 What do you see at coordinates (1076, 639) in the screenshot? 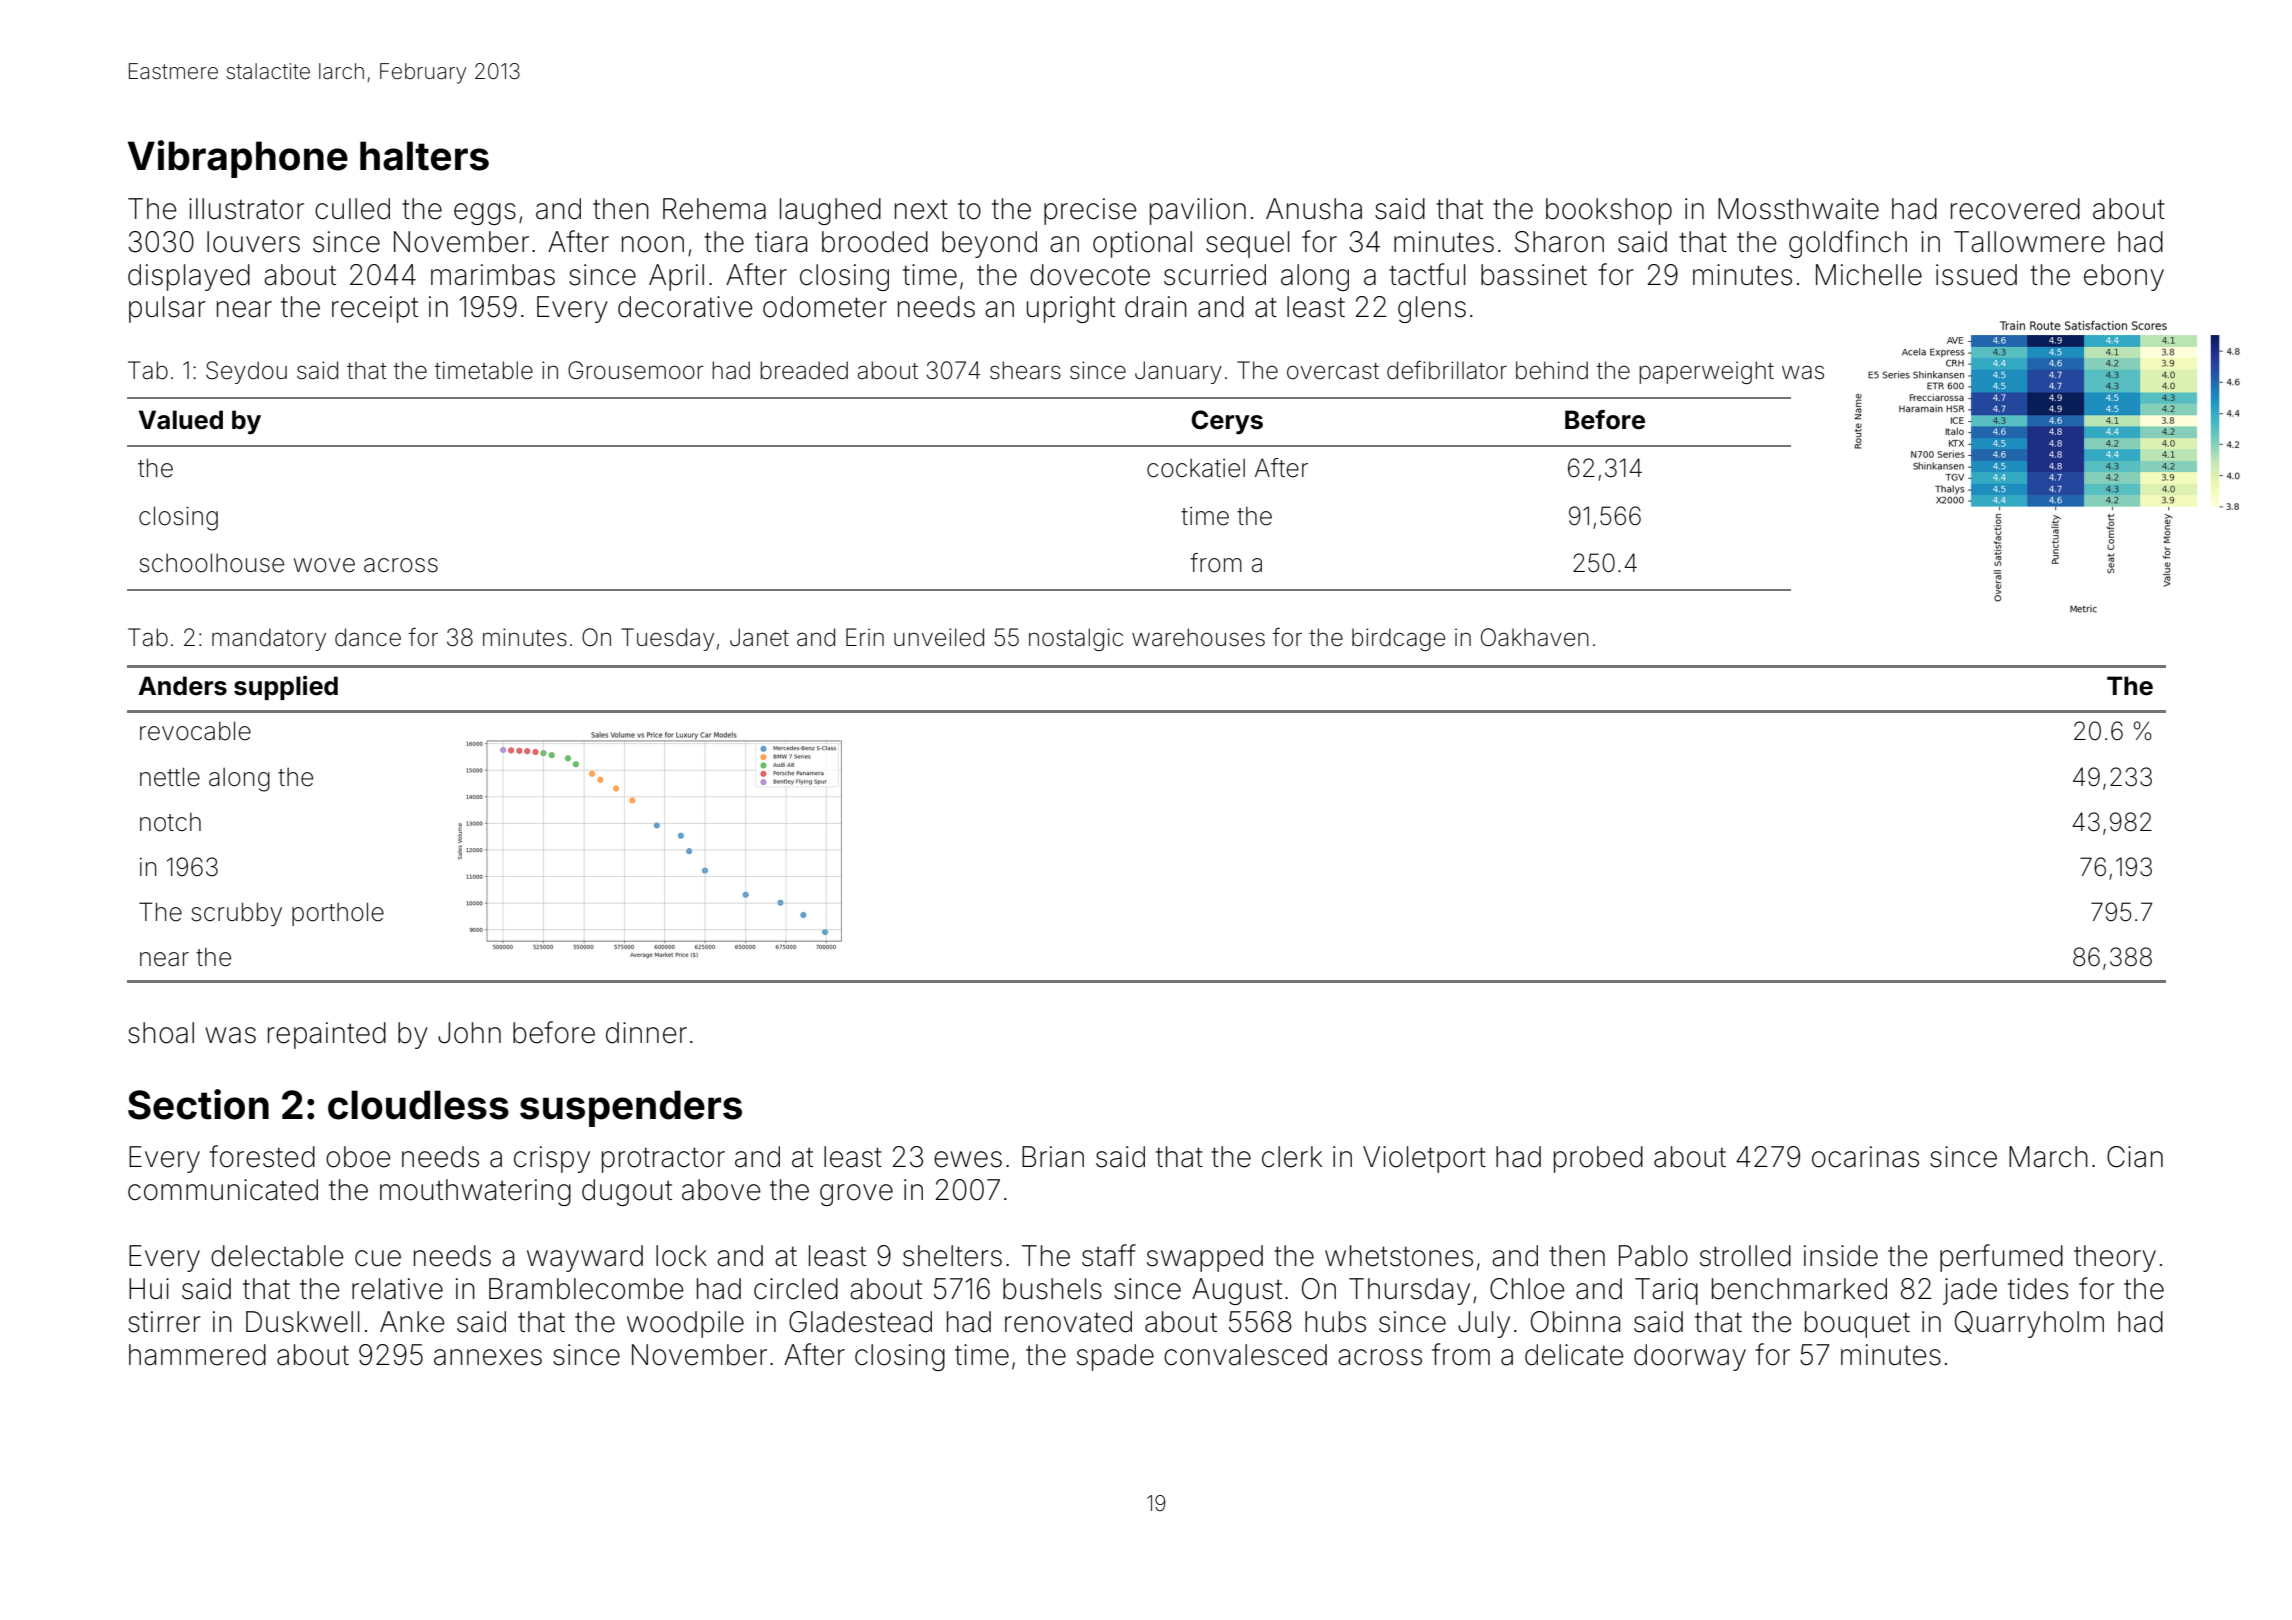
I see `nostalgic` at bounding box center [1076, 639].
